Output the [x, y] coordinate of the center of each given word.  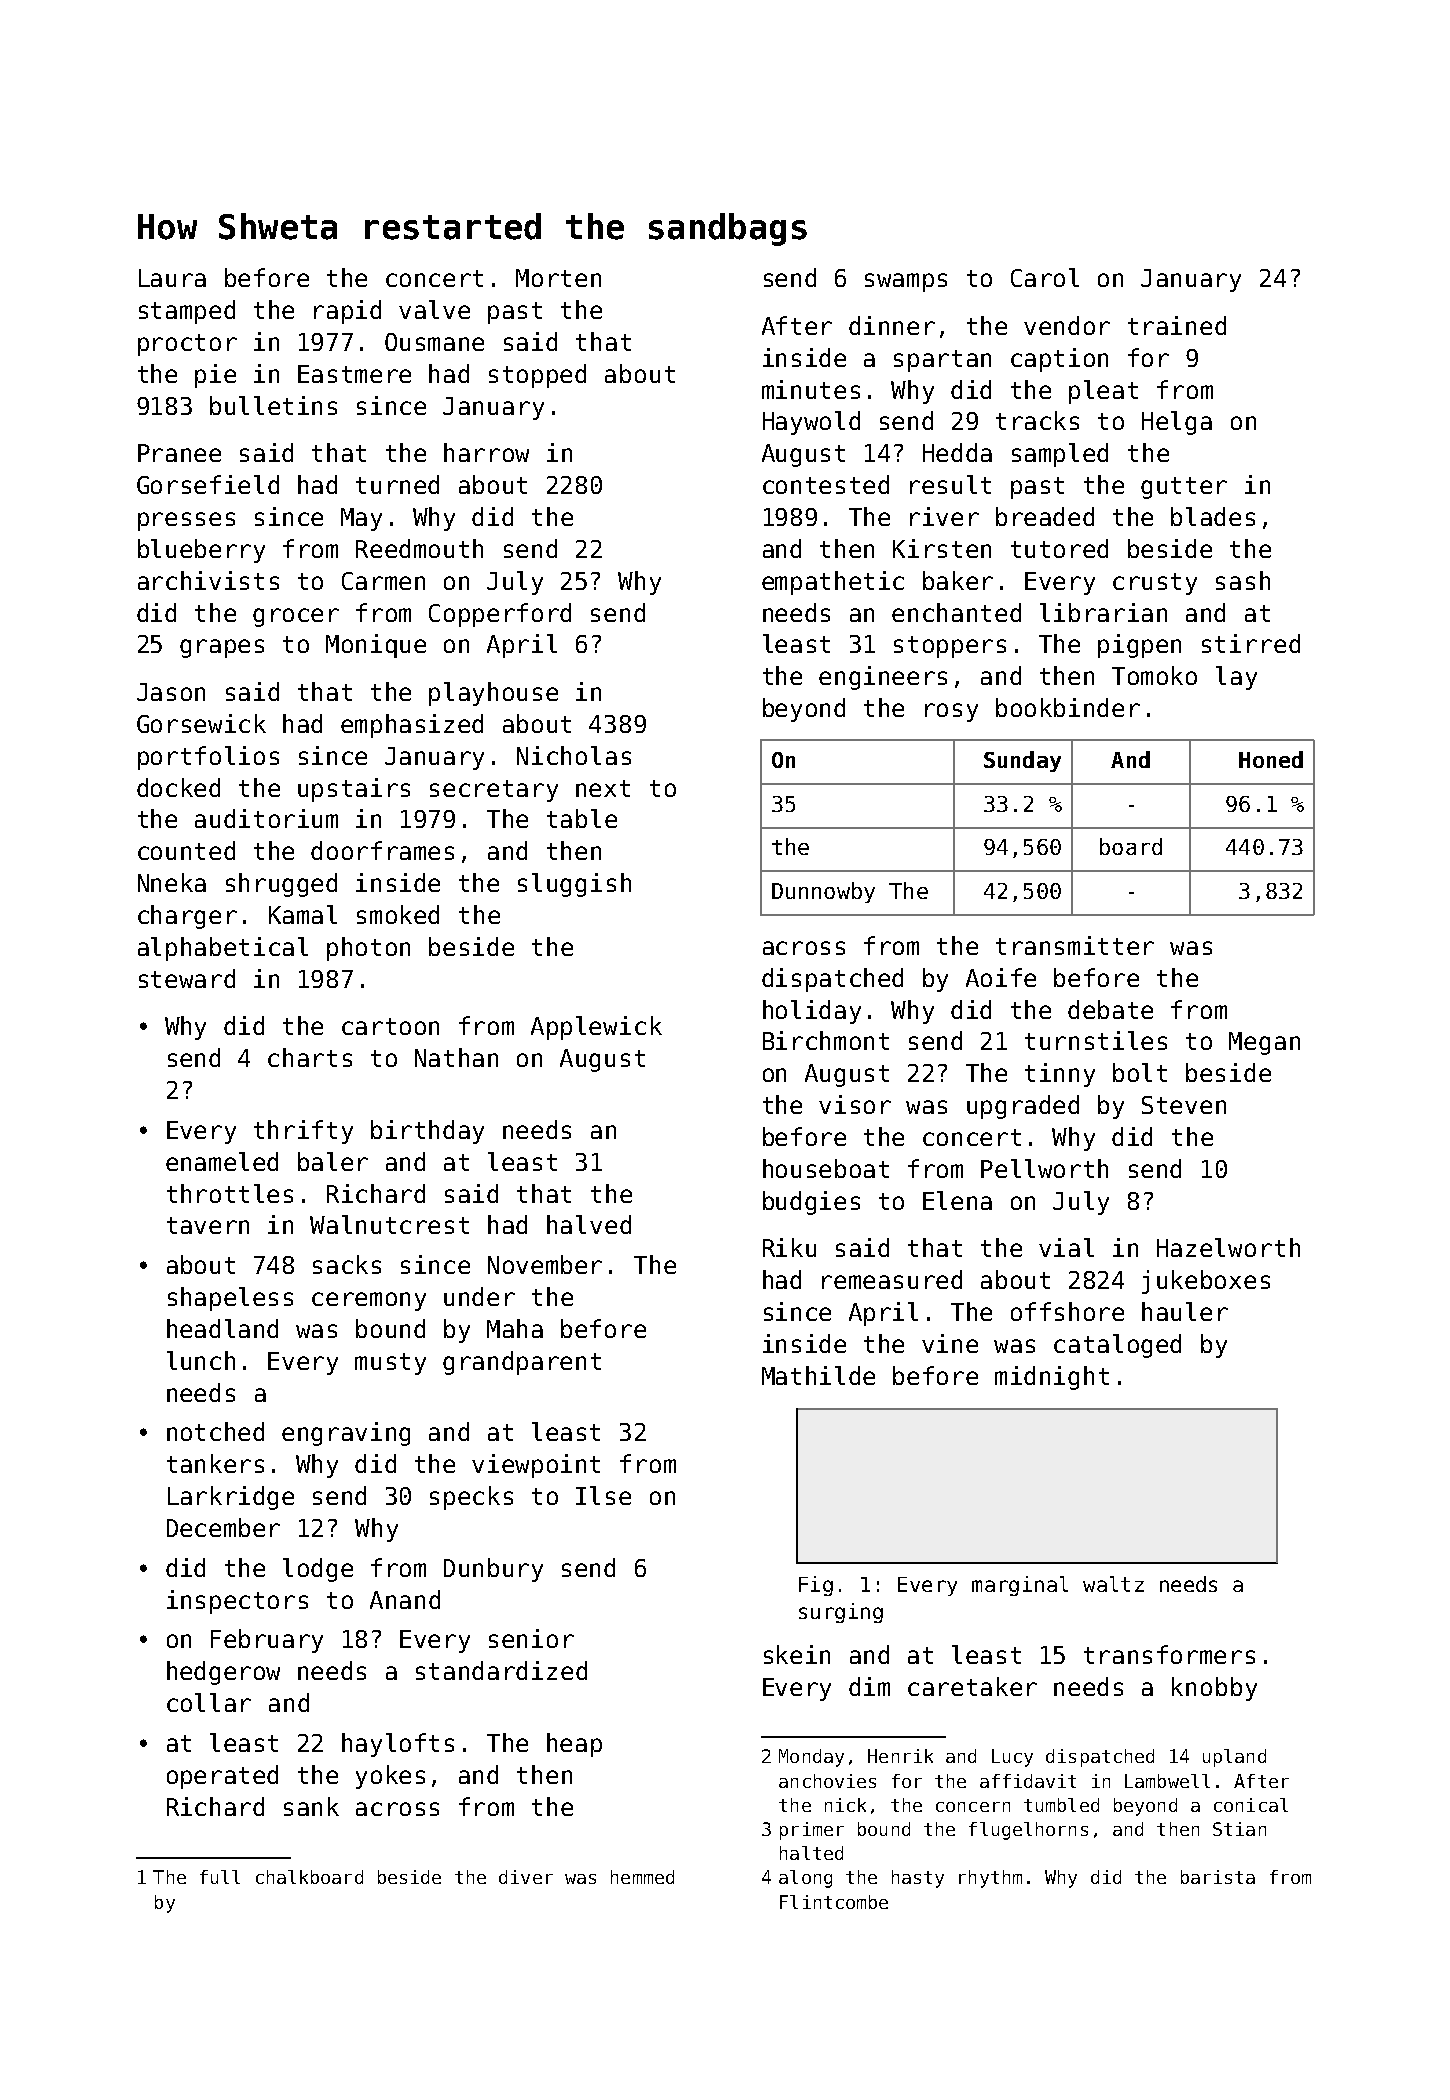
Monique [376, 646]
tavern [208, 1225]
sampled [1060, 455]
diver [526, 1877]
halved [589, 1224]
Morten [558, 278]
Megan [1264, 1043]
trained [1177, 325]
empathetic [833, 583]
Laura [172, 278]
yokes [390, 1777]
